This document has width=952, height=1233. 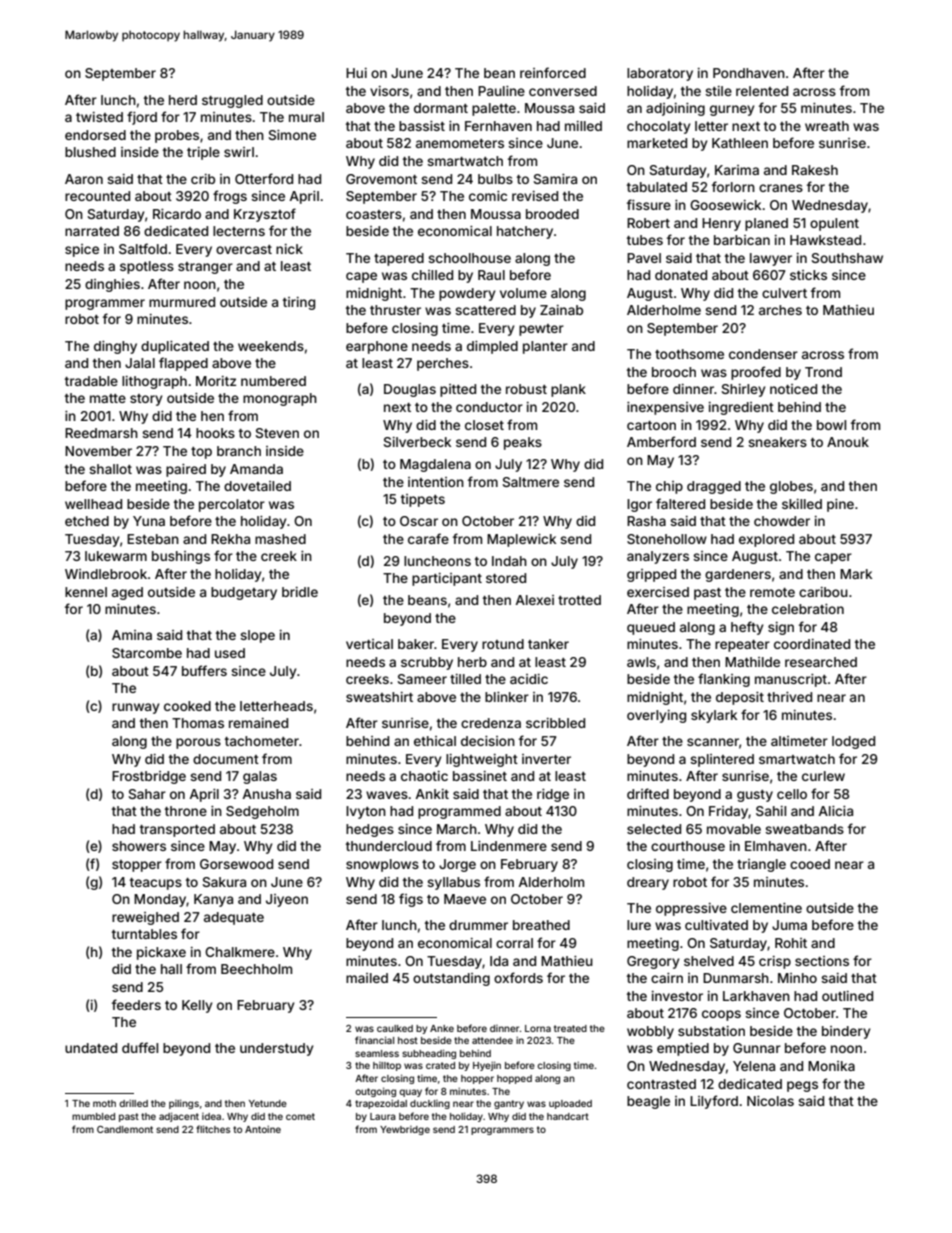 I want to click on forlorn, so click(x=733, y=186).
